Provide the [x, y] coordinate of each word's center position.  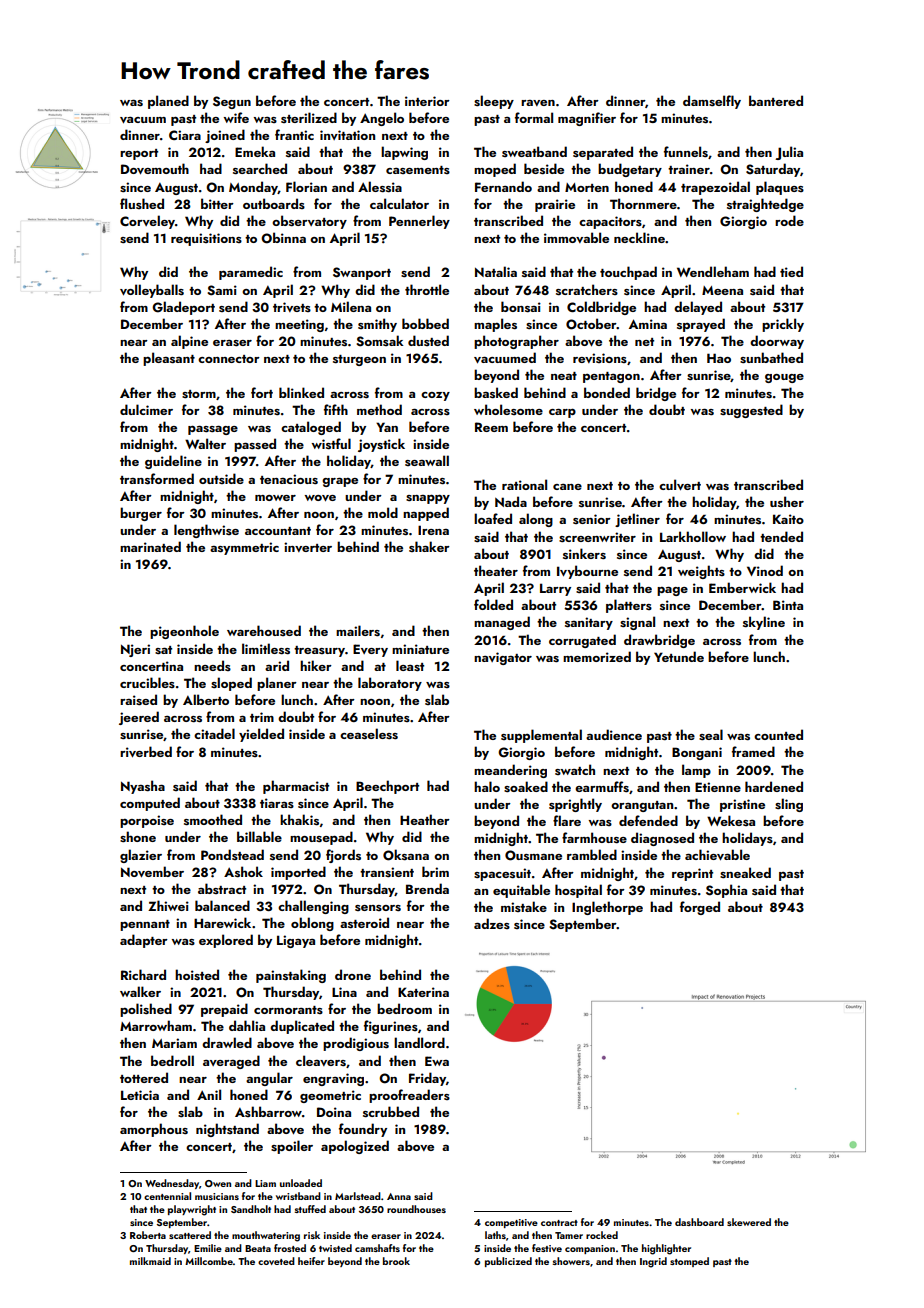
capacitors [610, 222]
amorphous [154, 1130]
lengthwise [206, 531]
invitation [347, 135]
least [410, 666]
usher [787, 502]
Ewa [437, 1061]
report [139, 154]
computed [150, 804]
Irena [433, 530]
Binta [788, 605]
